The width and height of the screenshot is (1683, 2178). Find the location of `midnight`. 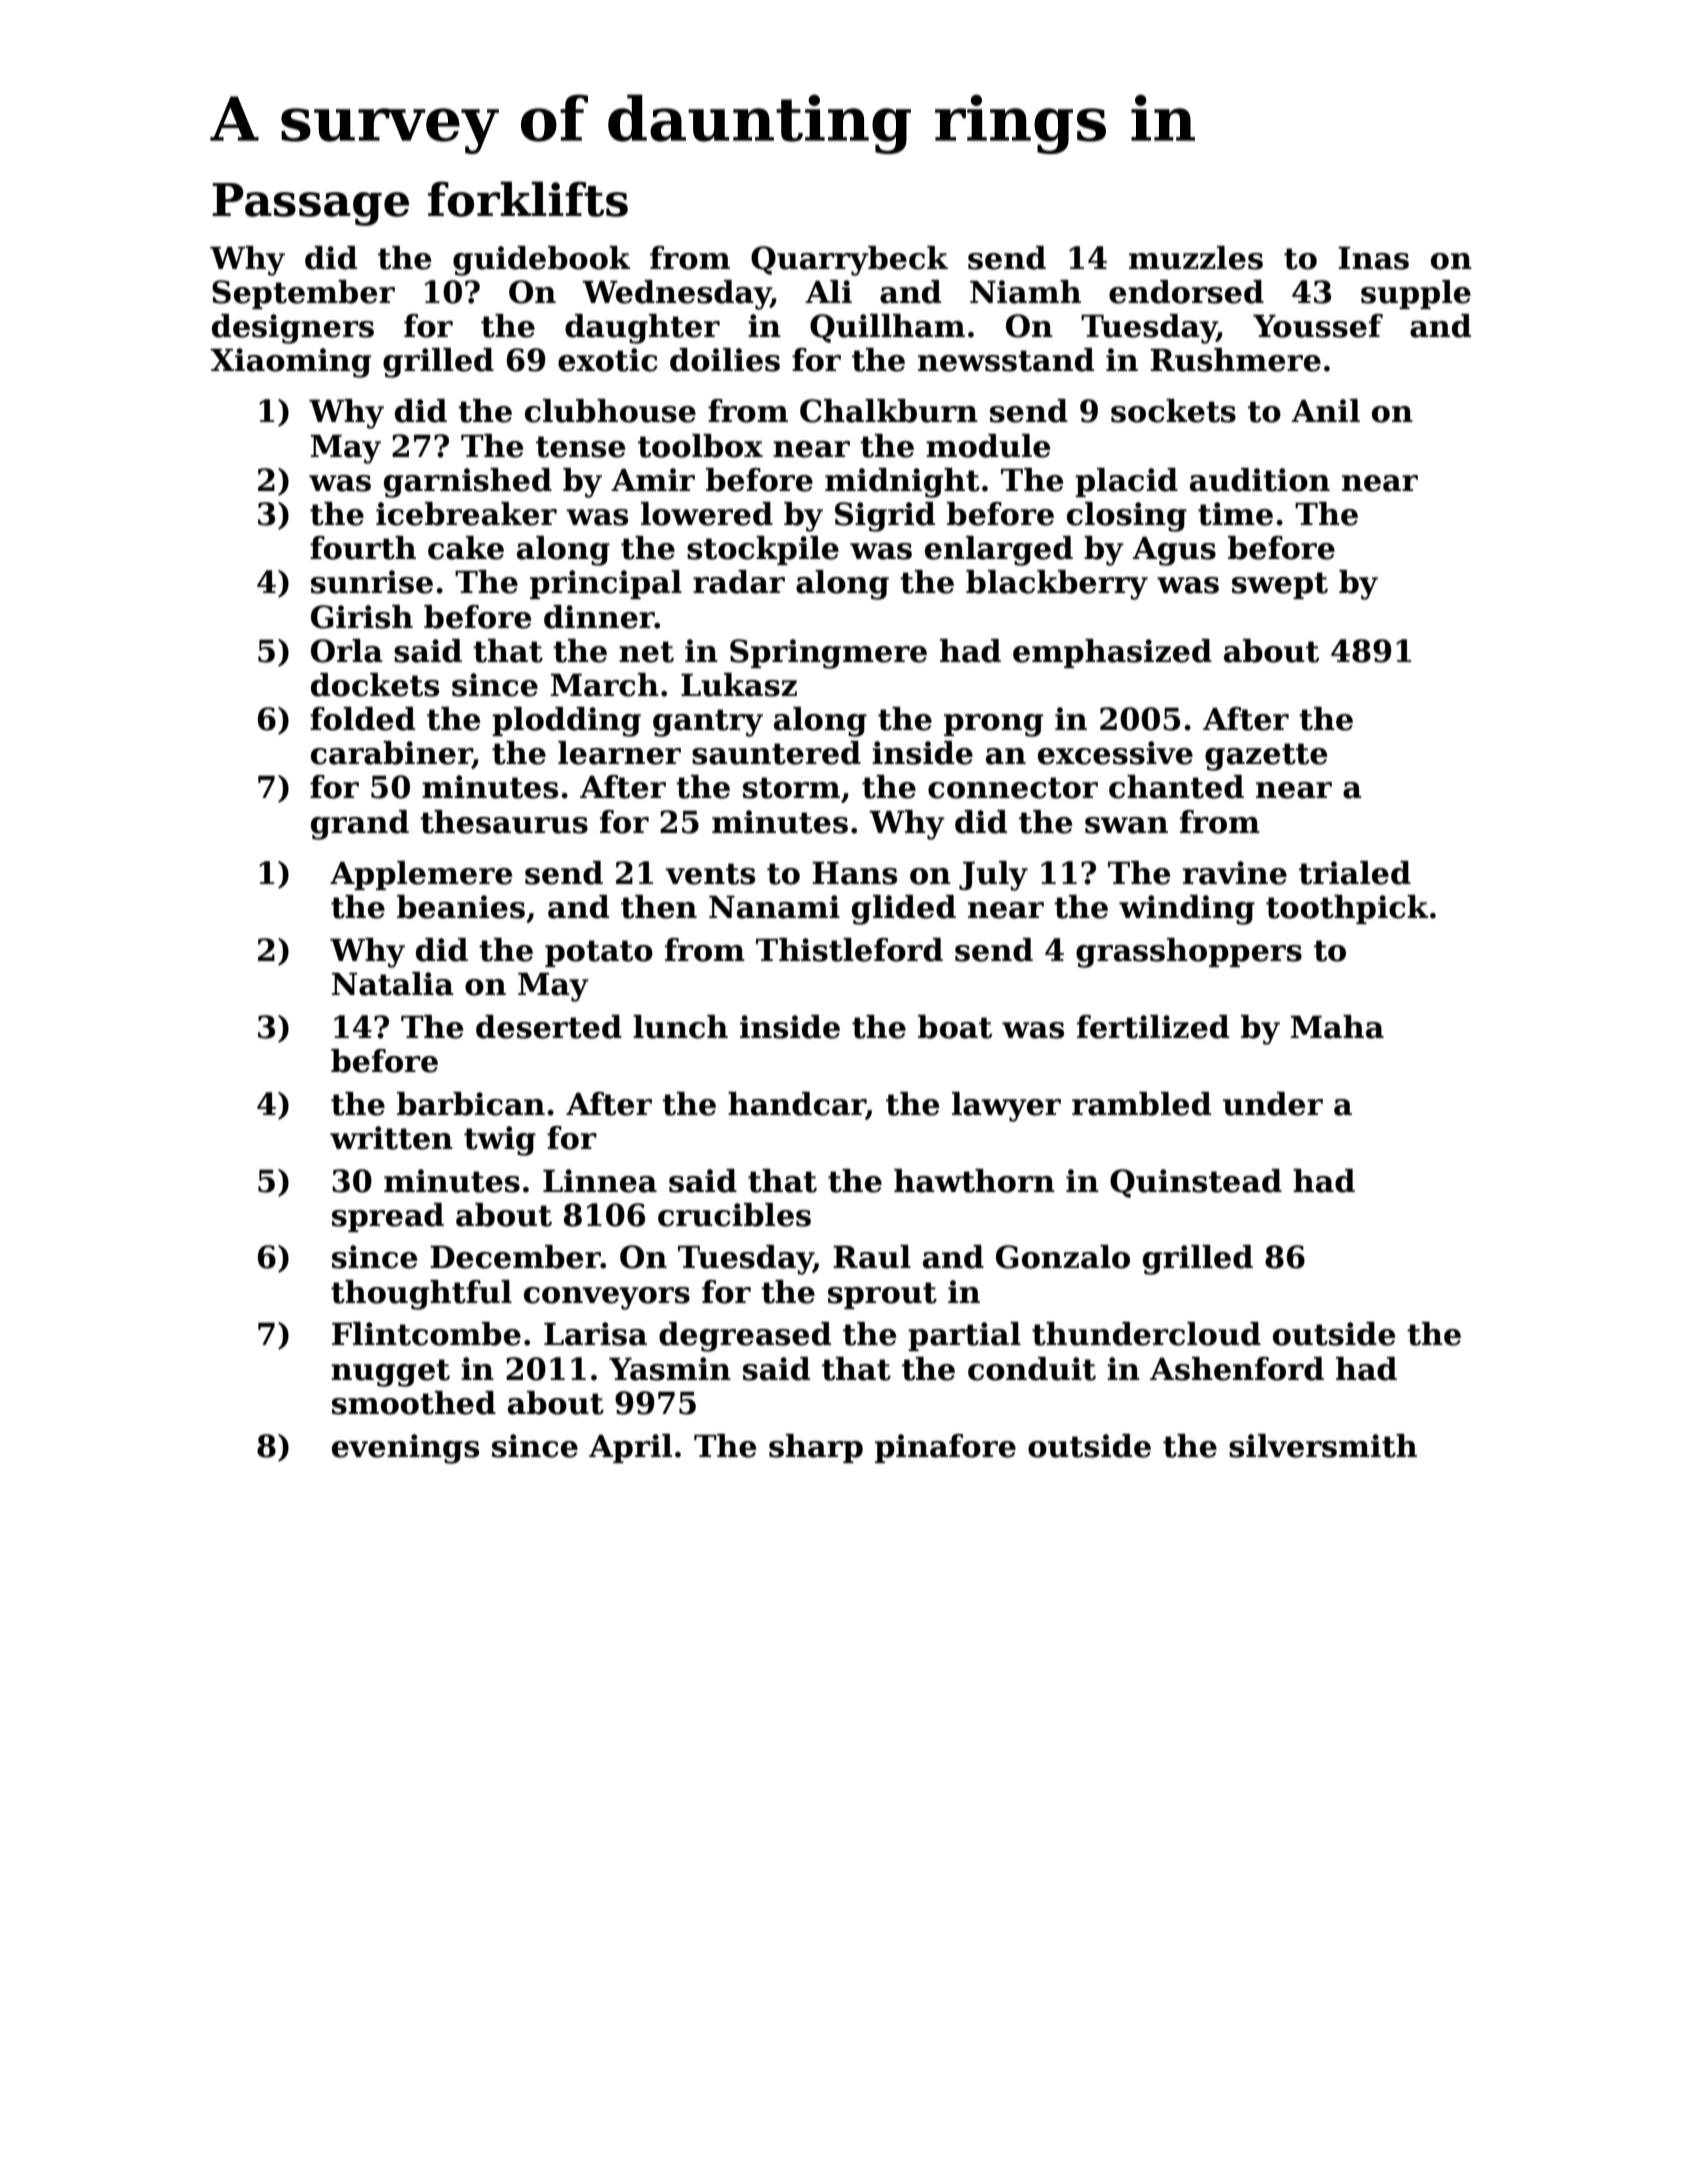

midnight is located at coordinates (902, 483).
